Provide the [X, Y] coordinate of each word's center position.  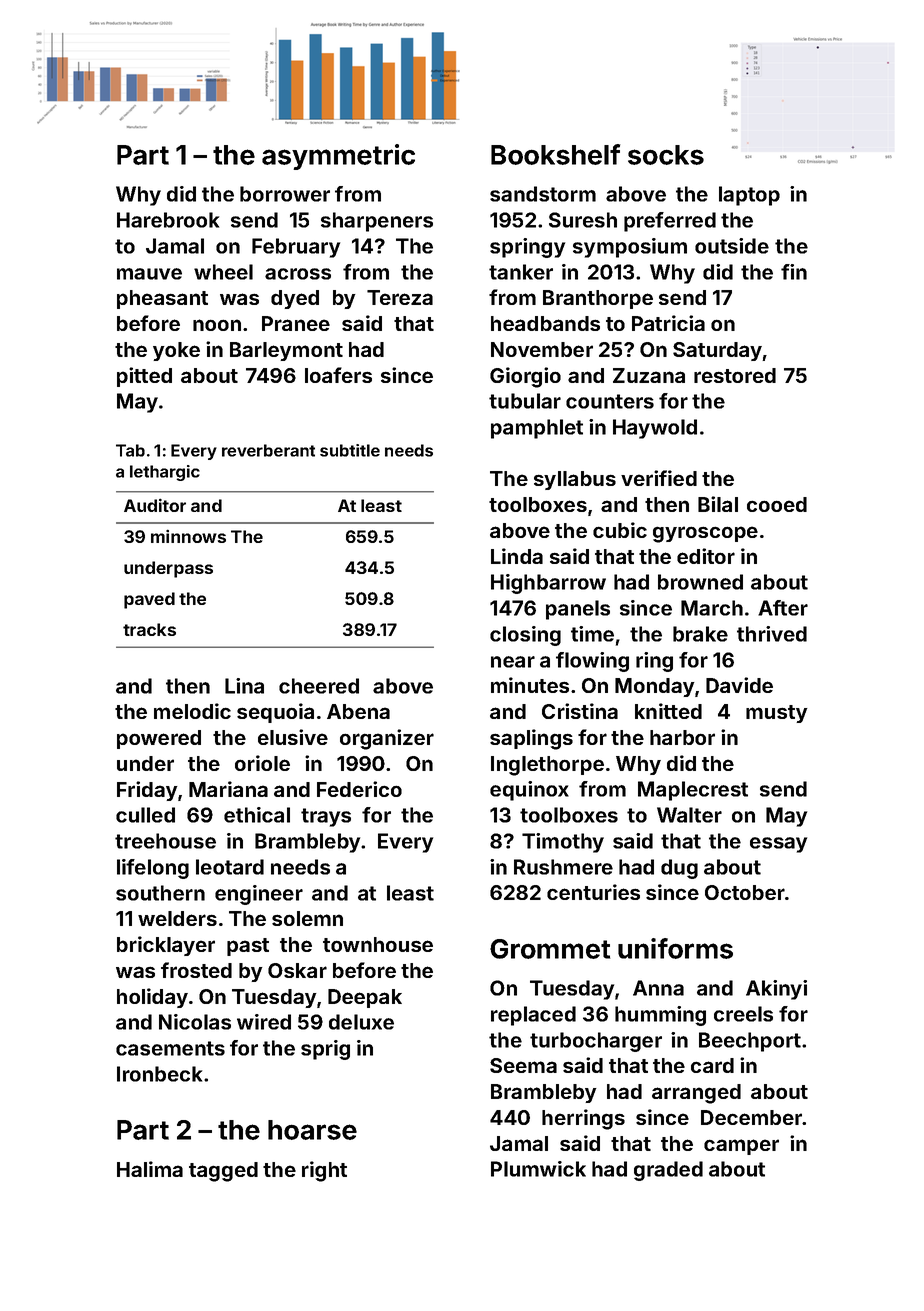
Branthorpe [598, 299]
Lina [244, 686]
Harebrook [168, 220]
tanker [521, 272]
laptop [749, 196]
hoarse [312, 1130]
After [783, 608]
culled [145, 815]
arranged [696, 1094]
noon [217, 325]
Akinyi [776, 990]
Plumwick [538, 1169]
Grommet [550, 949]
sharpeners [377, 222]
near [513, 662]
